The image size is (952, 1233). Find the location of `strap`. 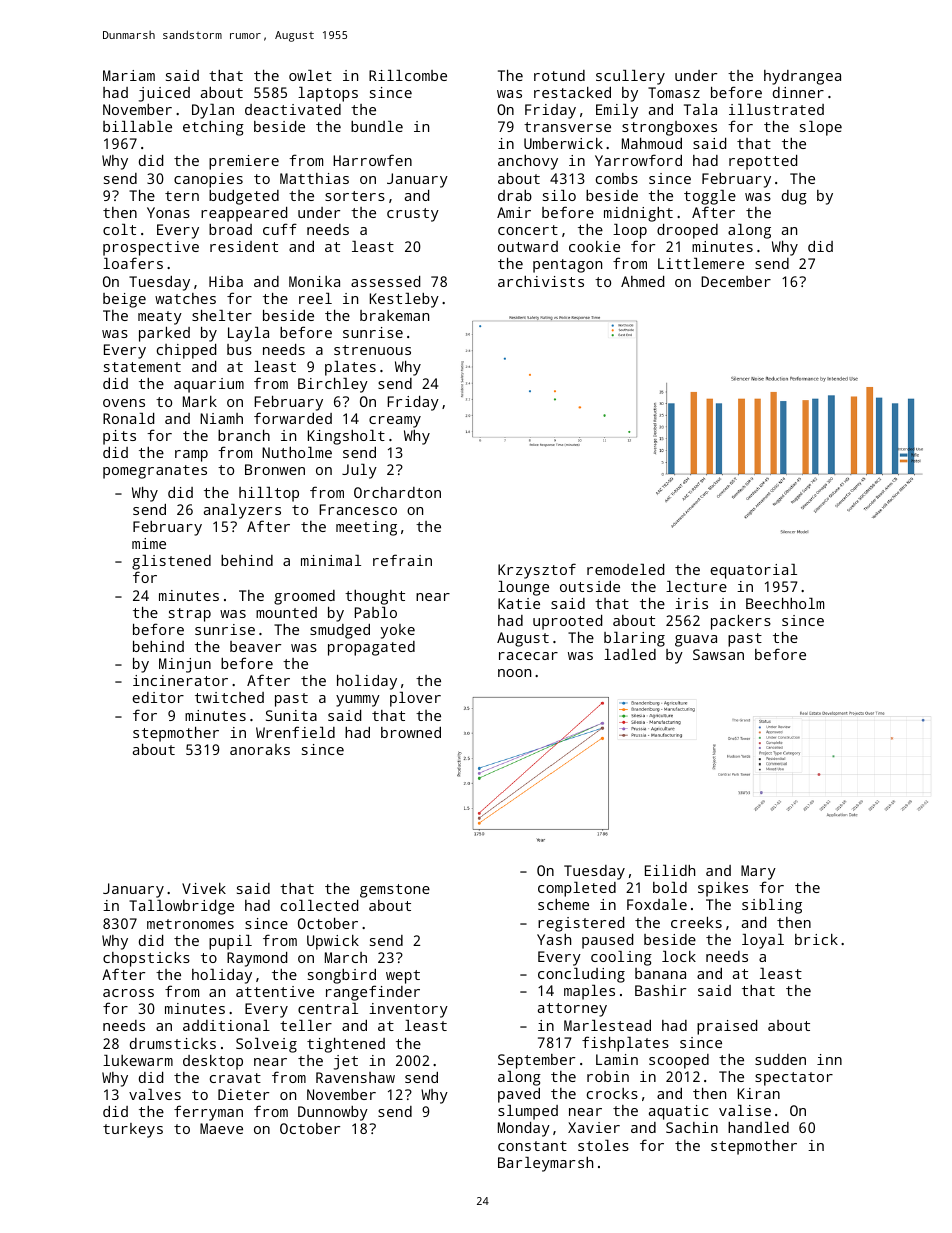

strap is located at coordinates (190, 615).
